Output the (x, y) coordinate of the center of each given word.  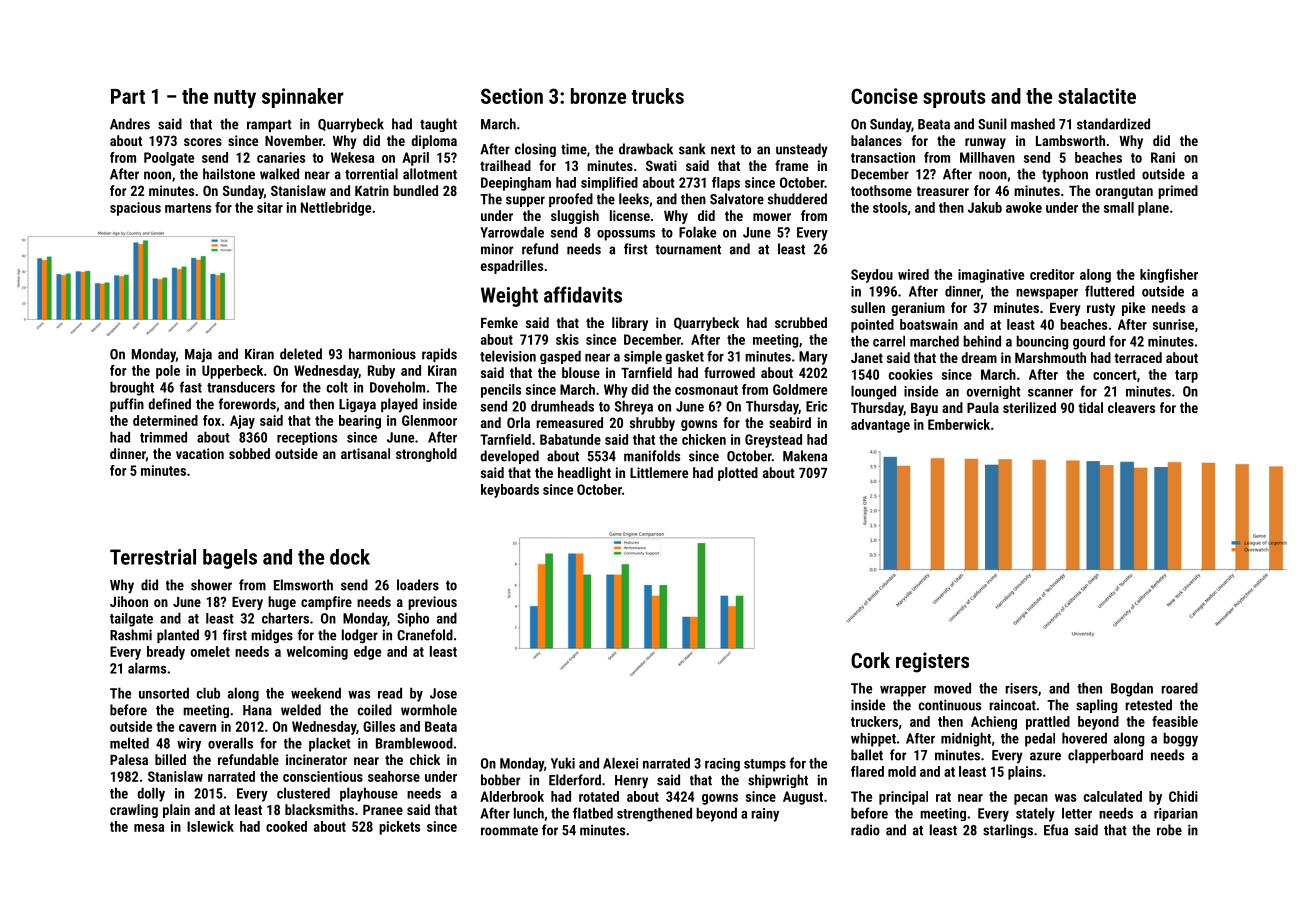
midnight (966, 739)
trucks (657, 96)
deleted (301, 354)
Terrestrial (153, 557)
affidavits (583, 294)
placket (330, 744)
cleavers (1131, 407)
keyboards (510, 491)
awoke (1024, 207)
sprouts (954, 99)
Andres (130, 124)
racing (722, 765)
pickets (399, 828)
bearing (360, 422)
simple (643, 357)
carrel (889, 341)
